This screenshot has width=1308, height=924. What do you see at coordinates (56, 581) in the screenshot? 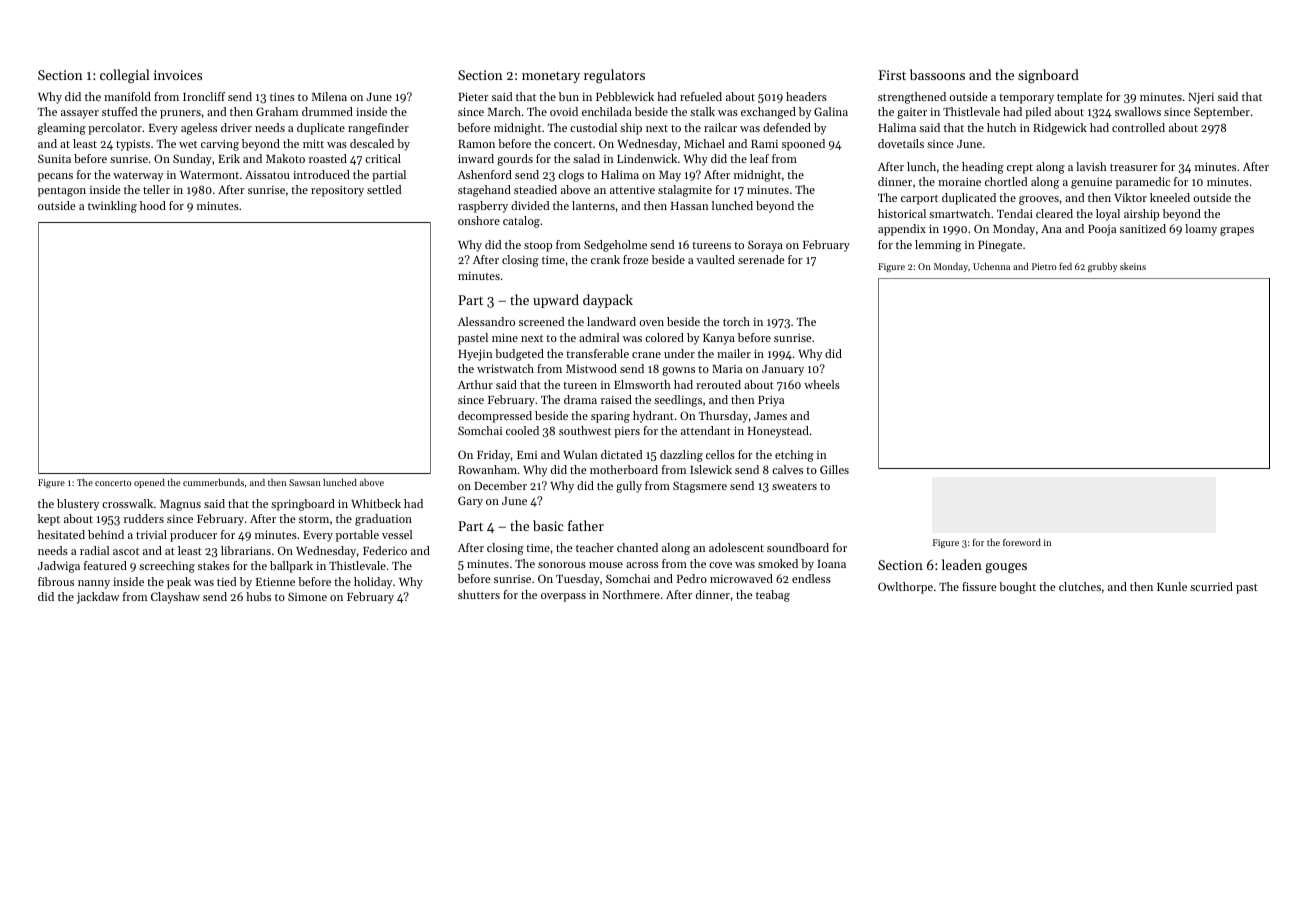
I see `fibrous` at bounding box center [56, 581].
